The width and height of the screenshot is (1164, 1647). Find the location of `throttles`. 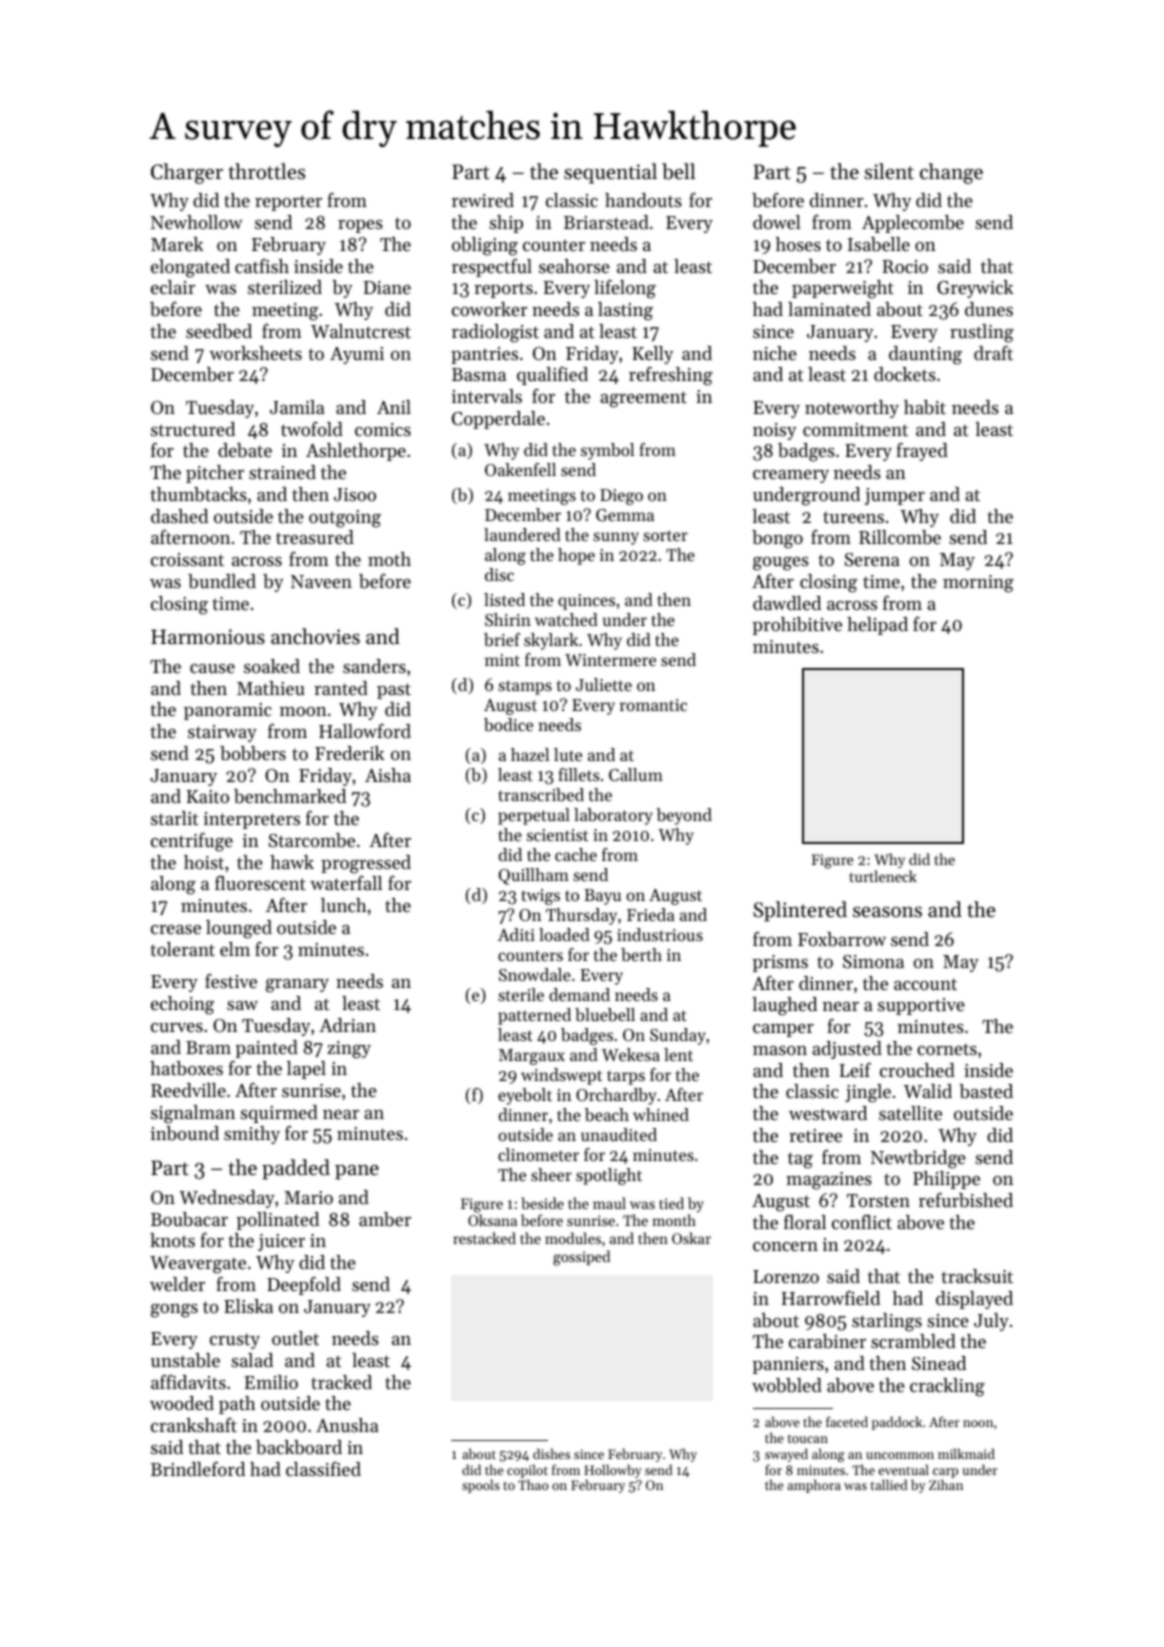

throttles is located at coordinates (266, 171).
